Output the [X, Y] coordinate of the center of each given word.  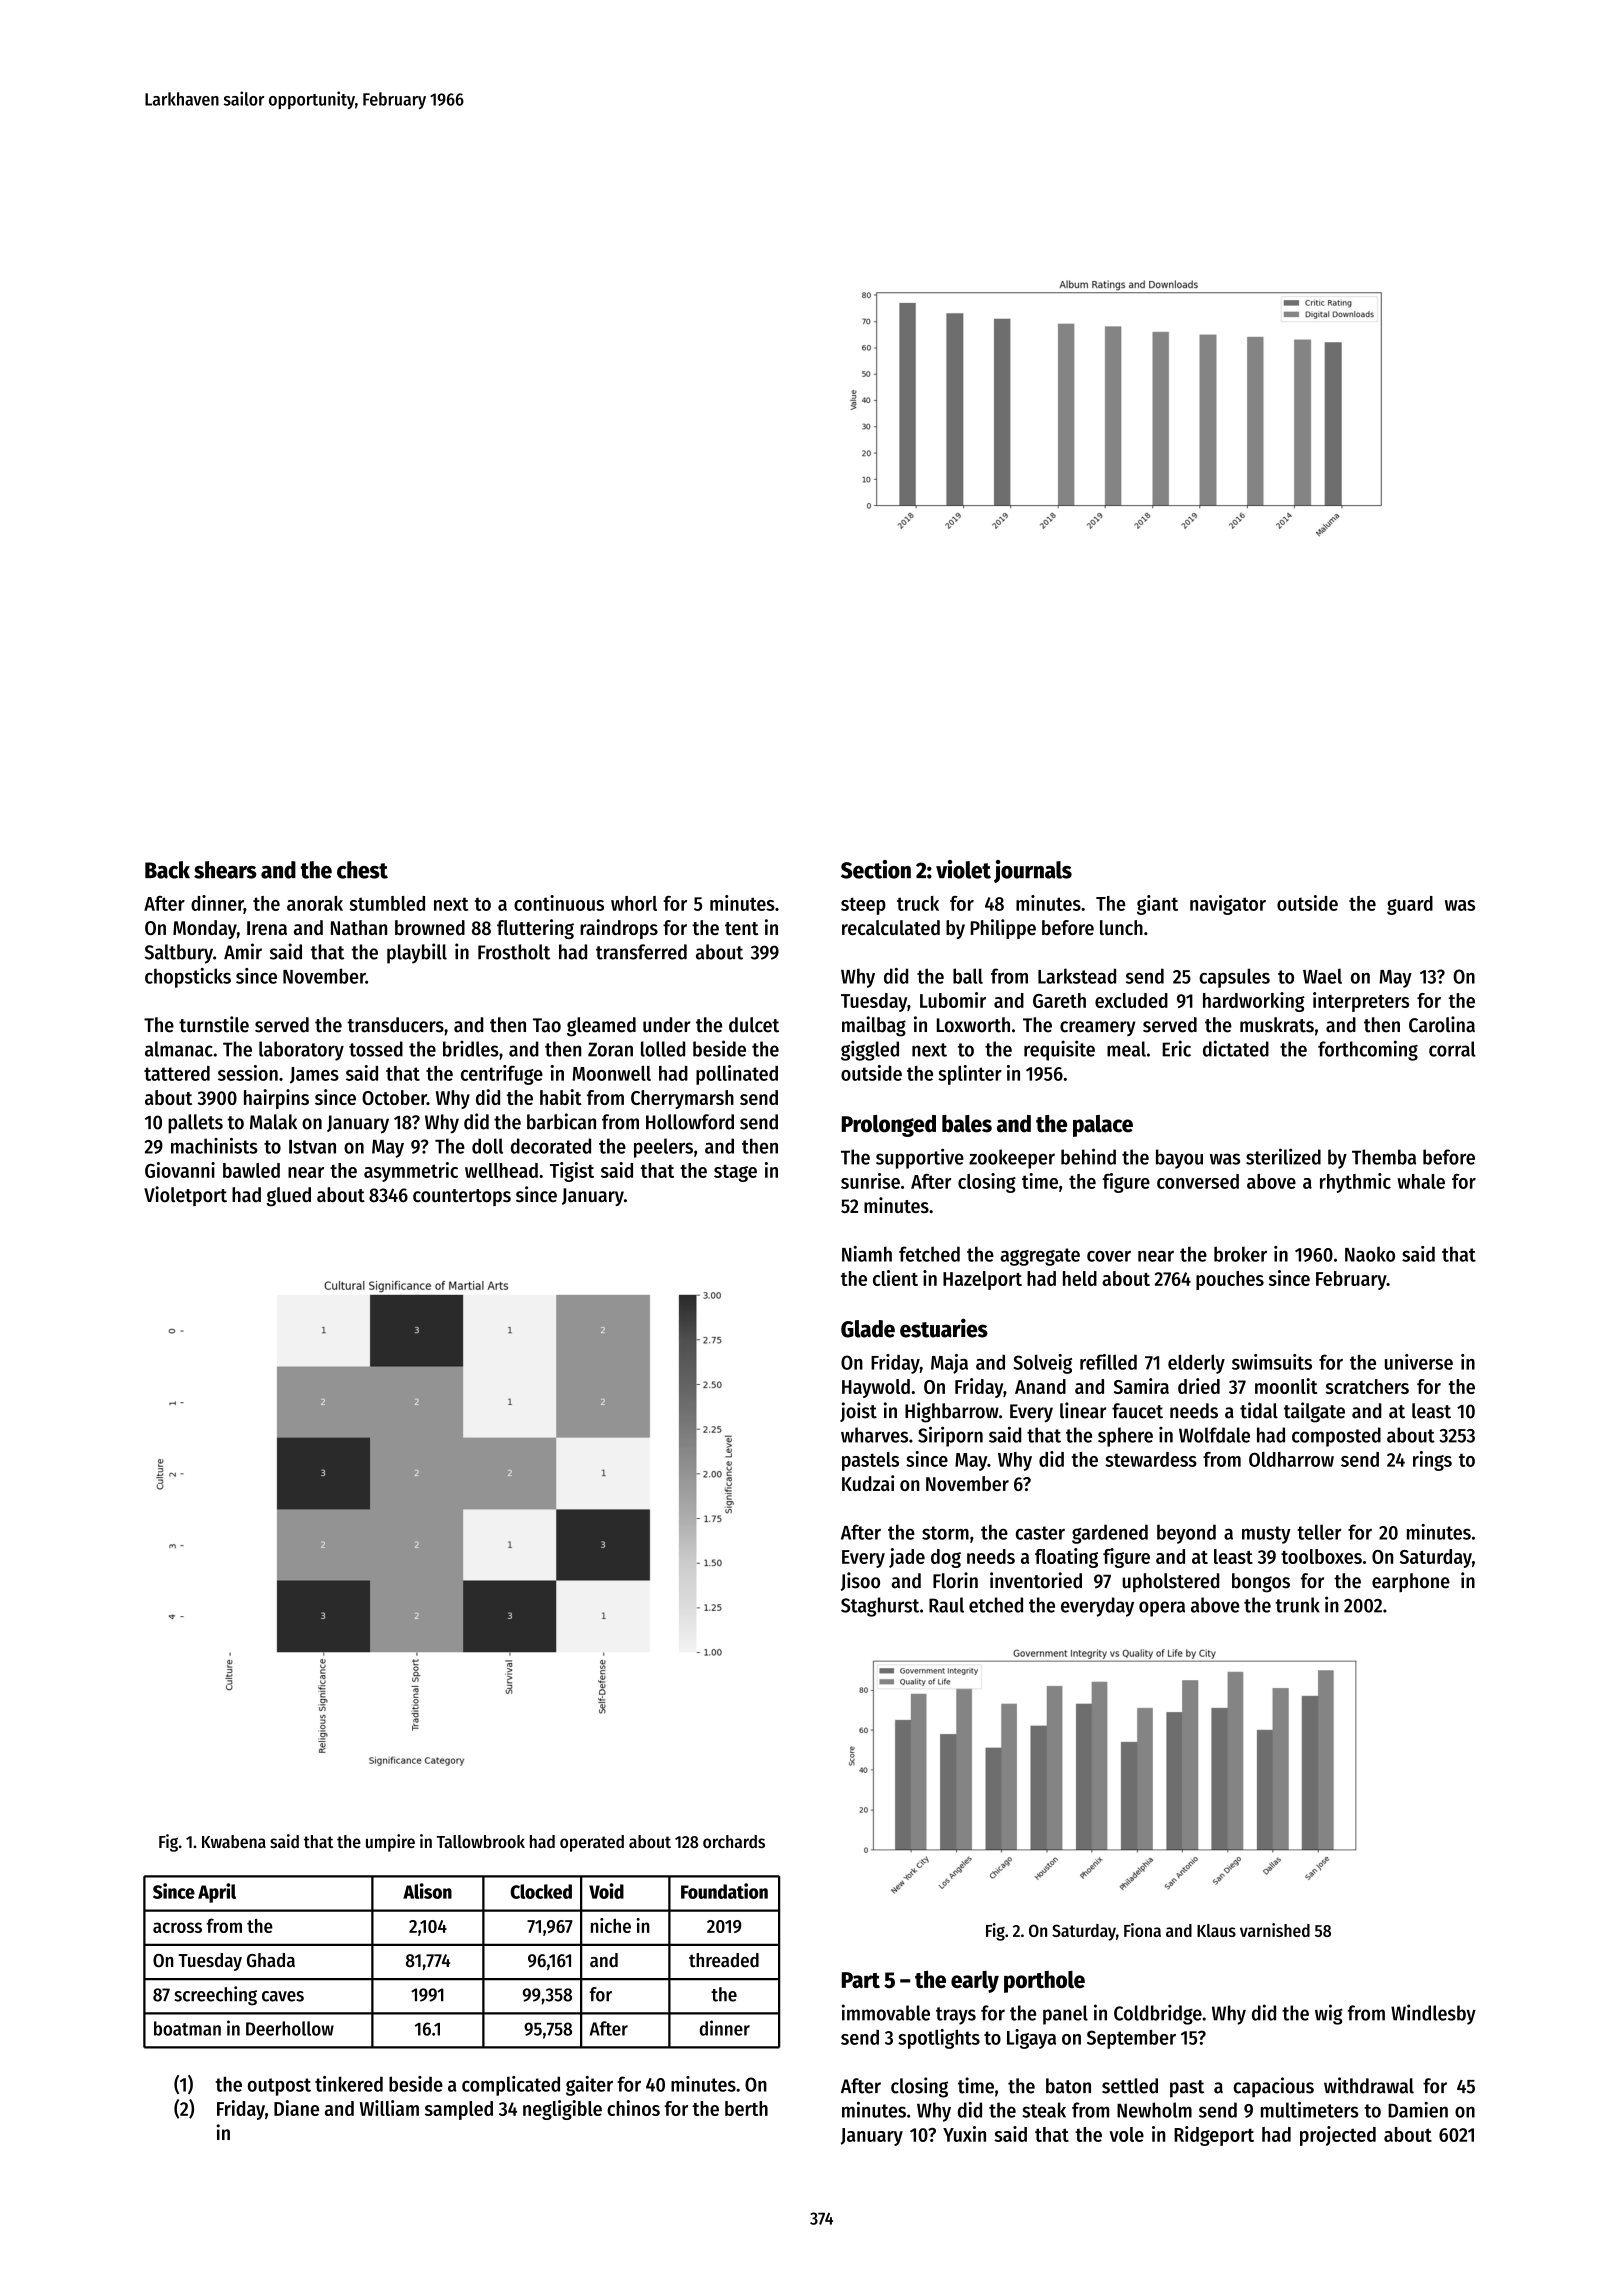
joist [858, 1412]
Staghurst [880, 1607]
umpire [390, 1843]
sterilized [1283, 1156]
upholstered [1171, 1582]
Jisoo [860, 1581]
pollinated [737, 1075]
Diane [296, 2108]
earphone [1411, 1582]
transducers [395, 1025]
